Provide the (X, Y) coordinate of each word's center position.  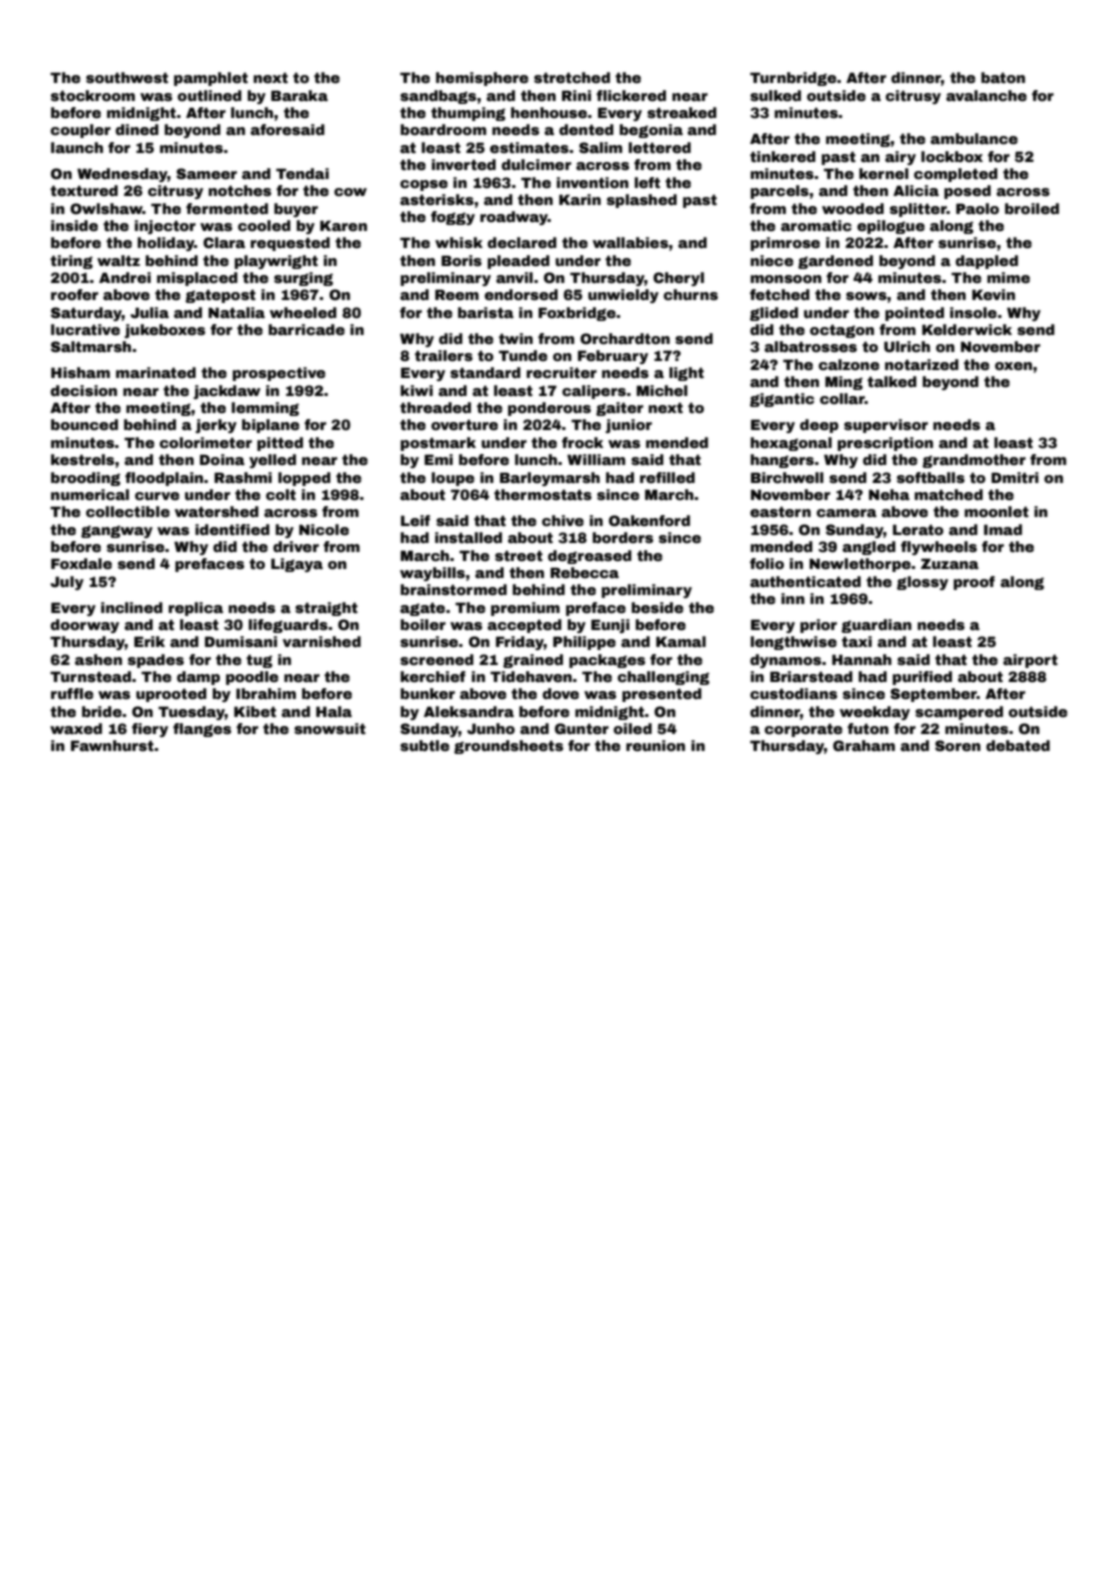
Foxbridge (577, 314)
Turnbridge (793, 79)
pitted (280, 444)
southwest (127, 77)
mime (1008, 277)
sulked (775, 95)
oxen (1013, 366)
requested (290, 244)
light (686, 374)
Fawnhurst (112, 745)
